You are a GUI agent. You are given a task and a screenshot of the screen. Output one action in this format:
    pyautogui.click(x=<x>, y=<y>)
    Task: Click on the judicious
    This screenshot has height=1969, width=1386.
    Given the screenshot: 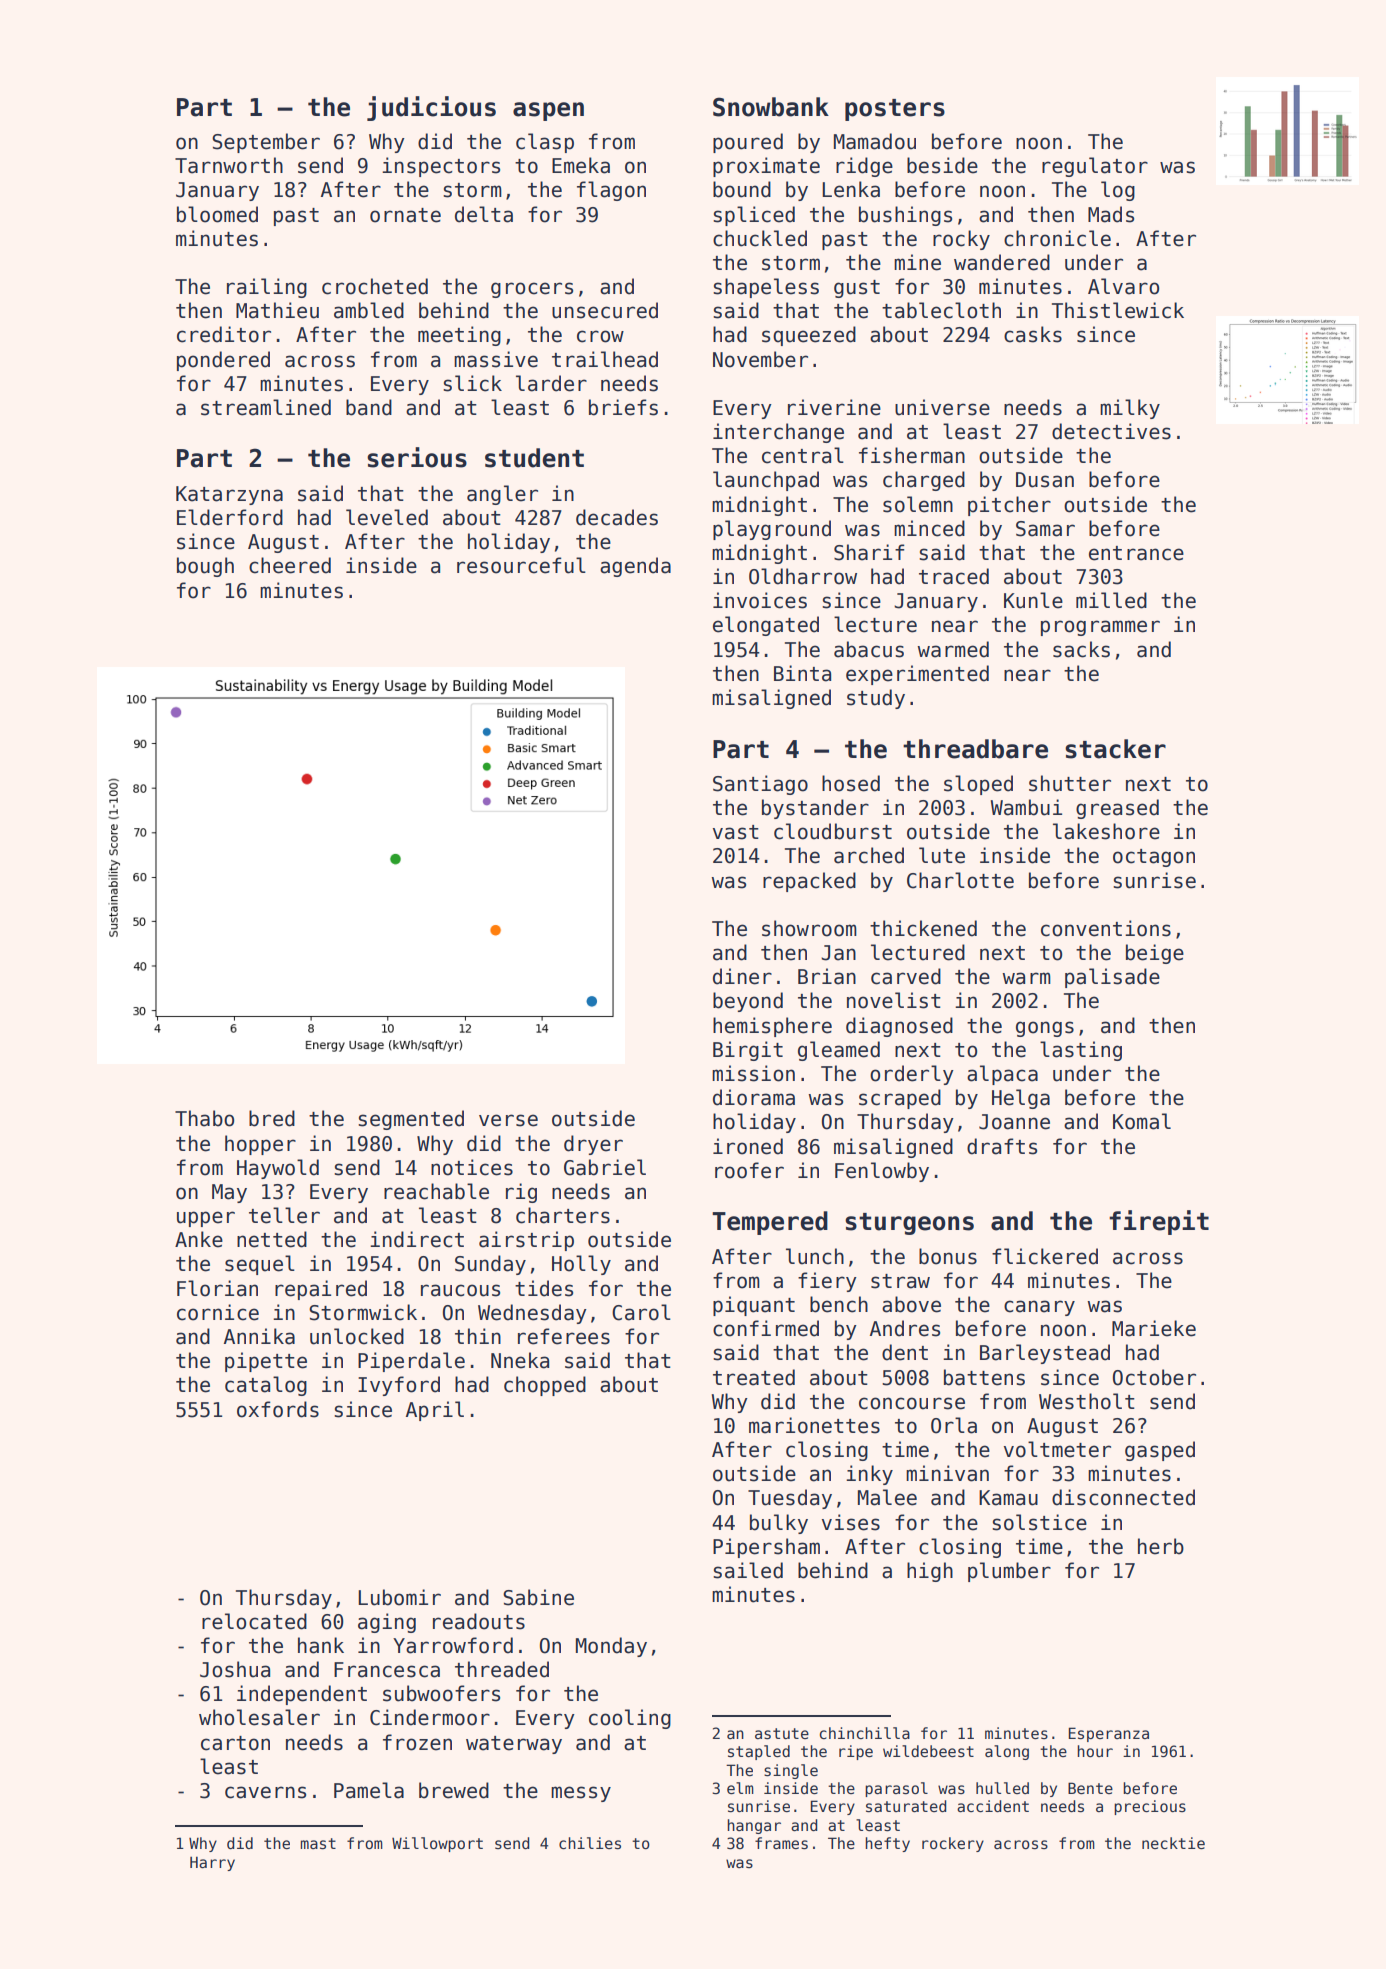 What is the action you would take?
    pyautogui.click(x=431, y=108)
